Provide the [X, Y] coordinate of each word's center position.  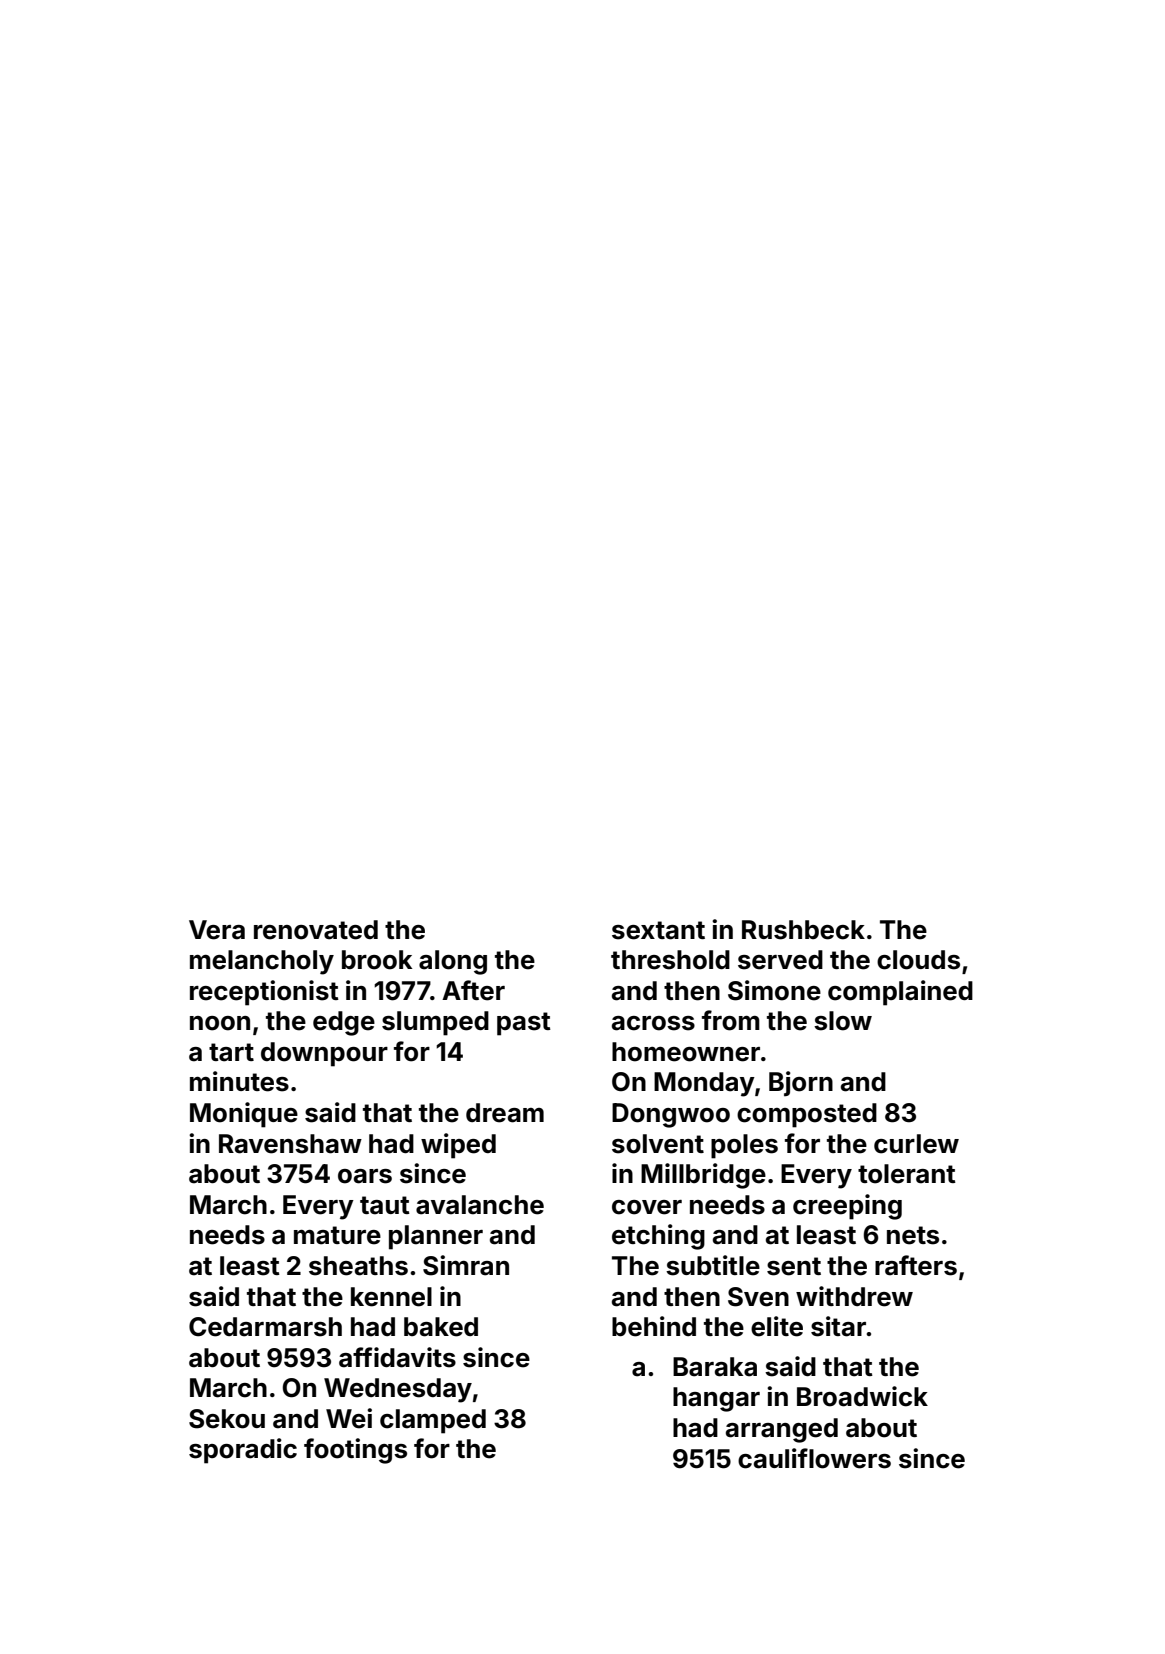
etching [658, 1237]
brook [377, 960]
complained [900, 993]
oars [365, 1176]
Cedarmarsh [265, 1327]
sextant [658, 930]
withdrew [854, 1296]
